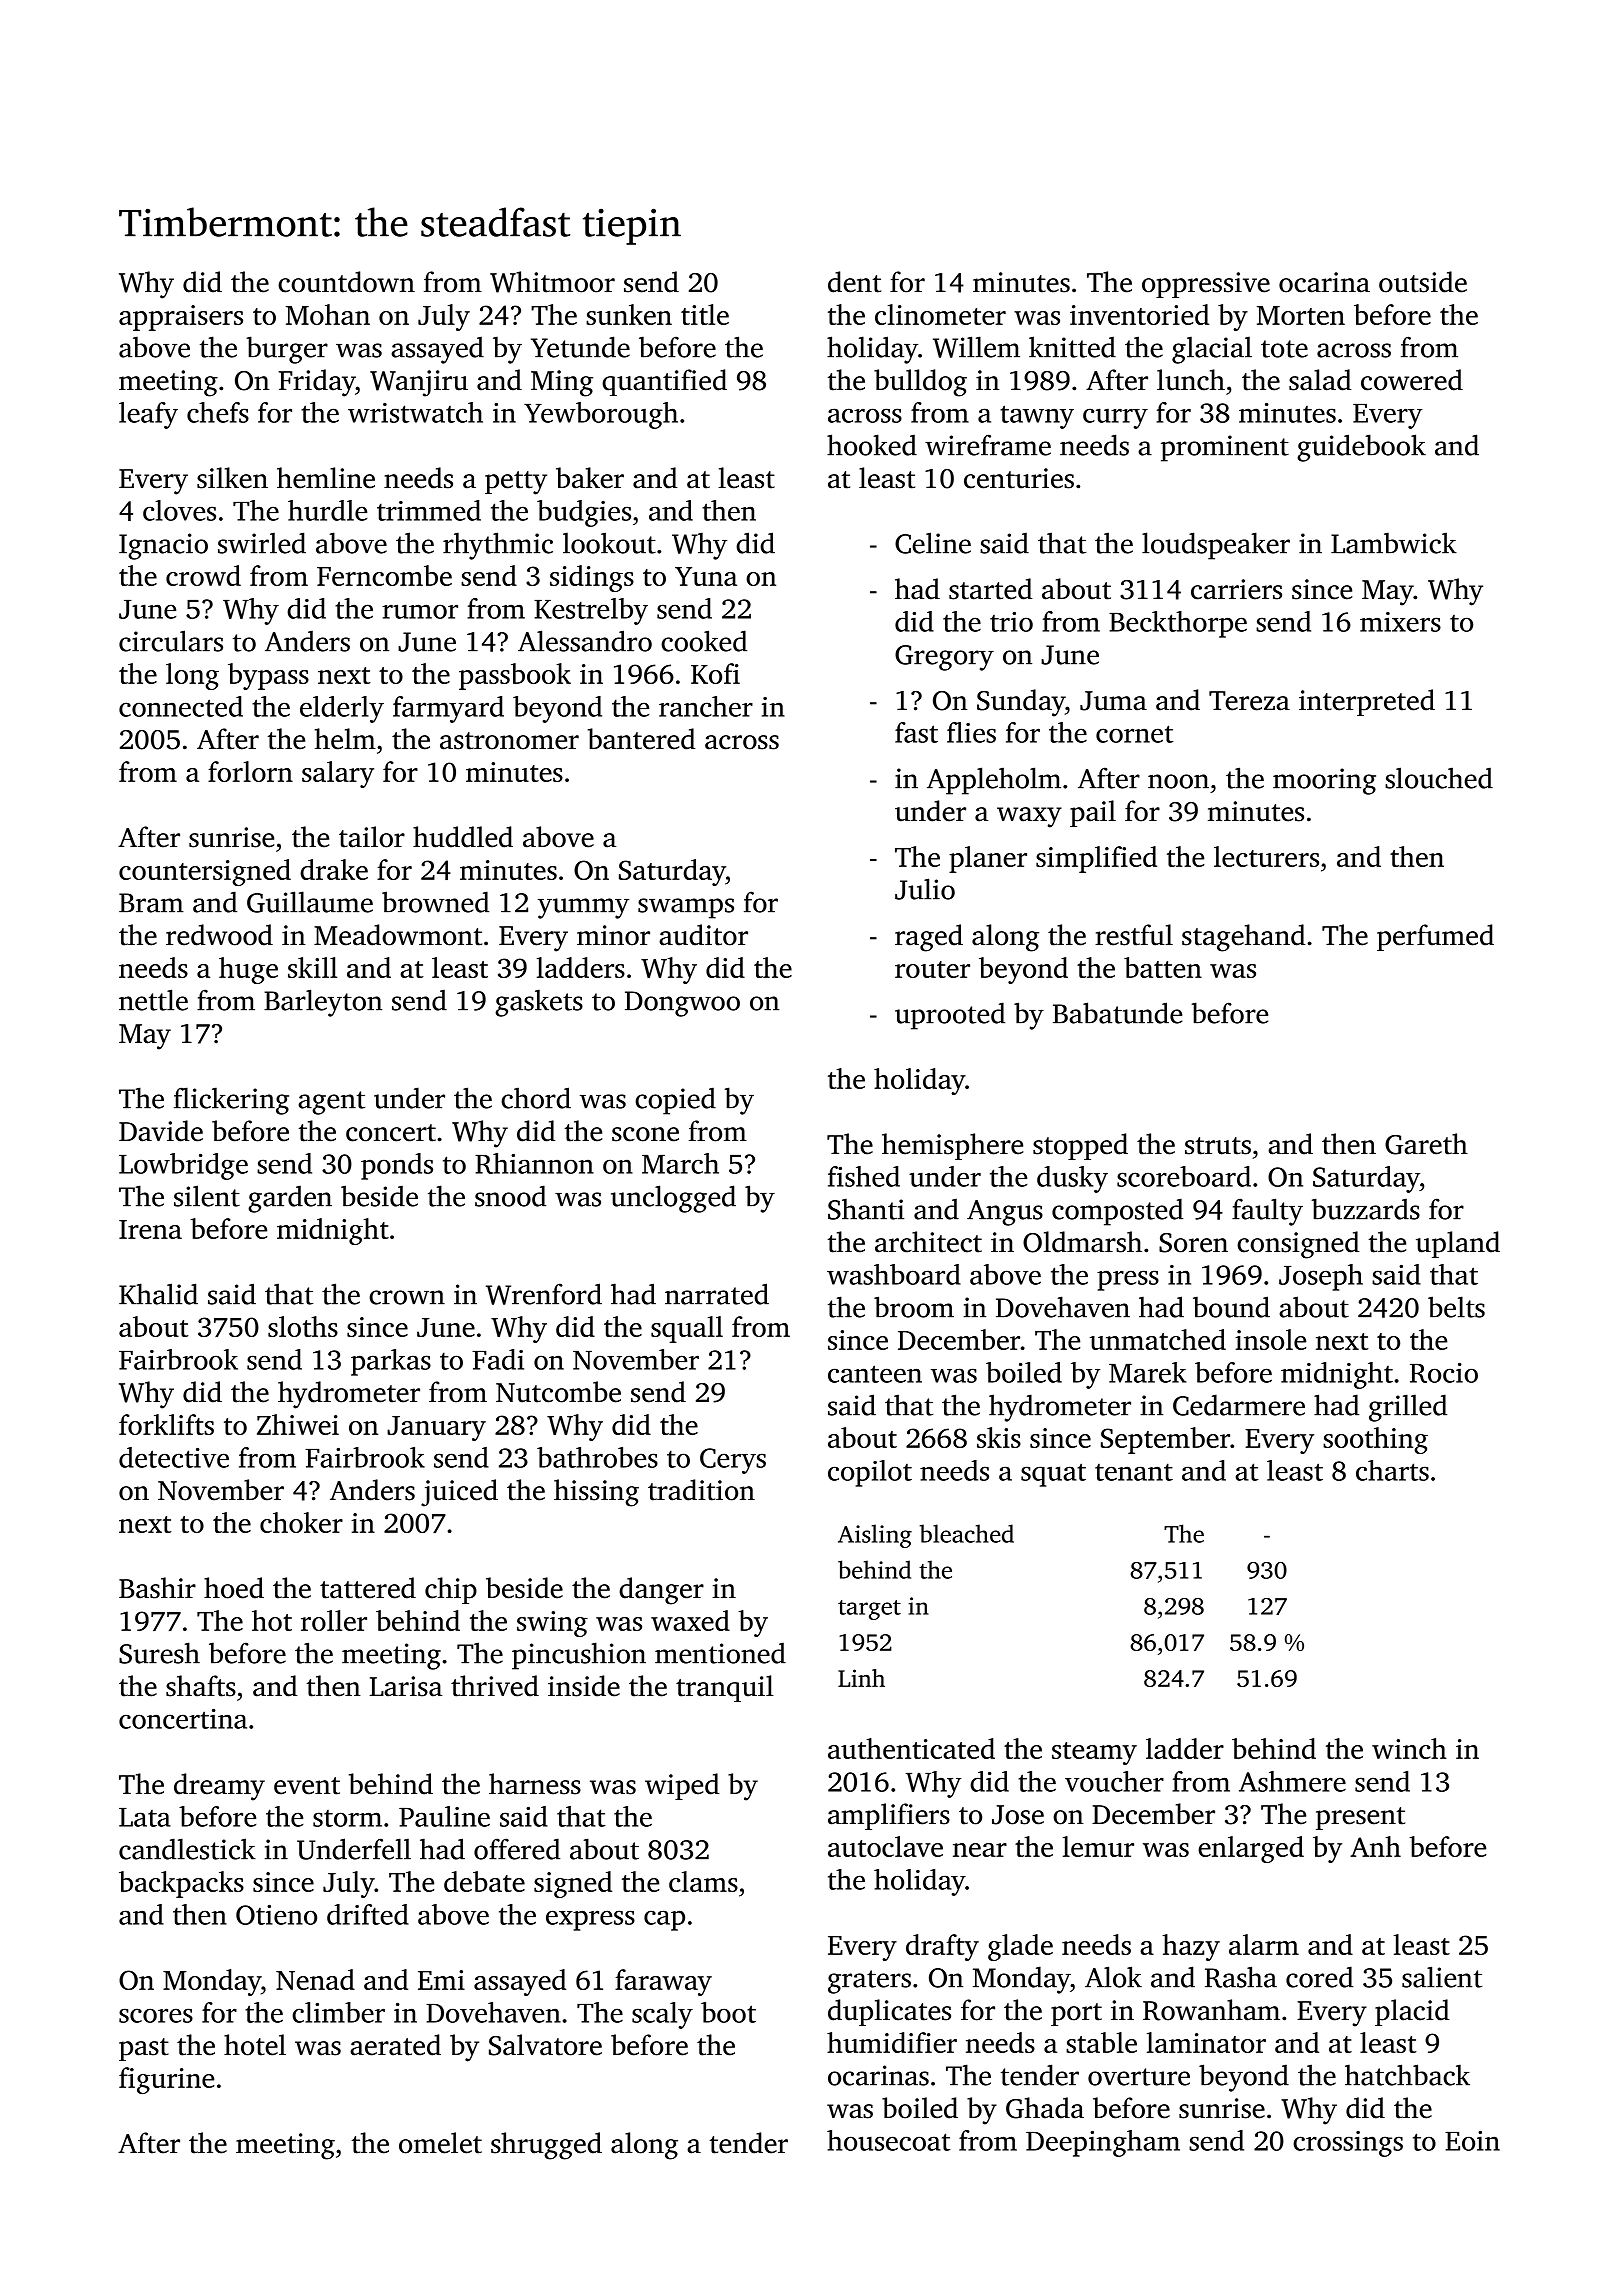 The height and width of the document is (2292, 1620). I want to click on cloves, so click(179, 510).
